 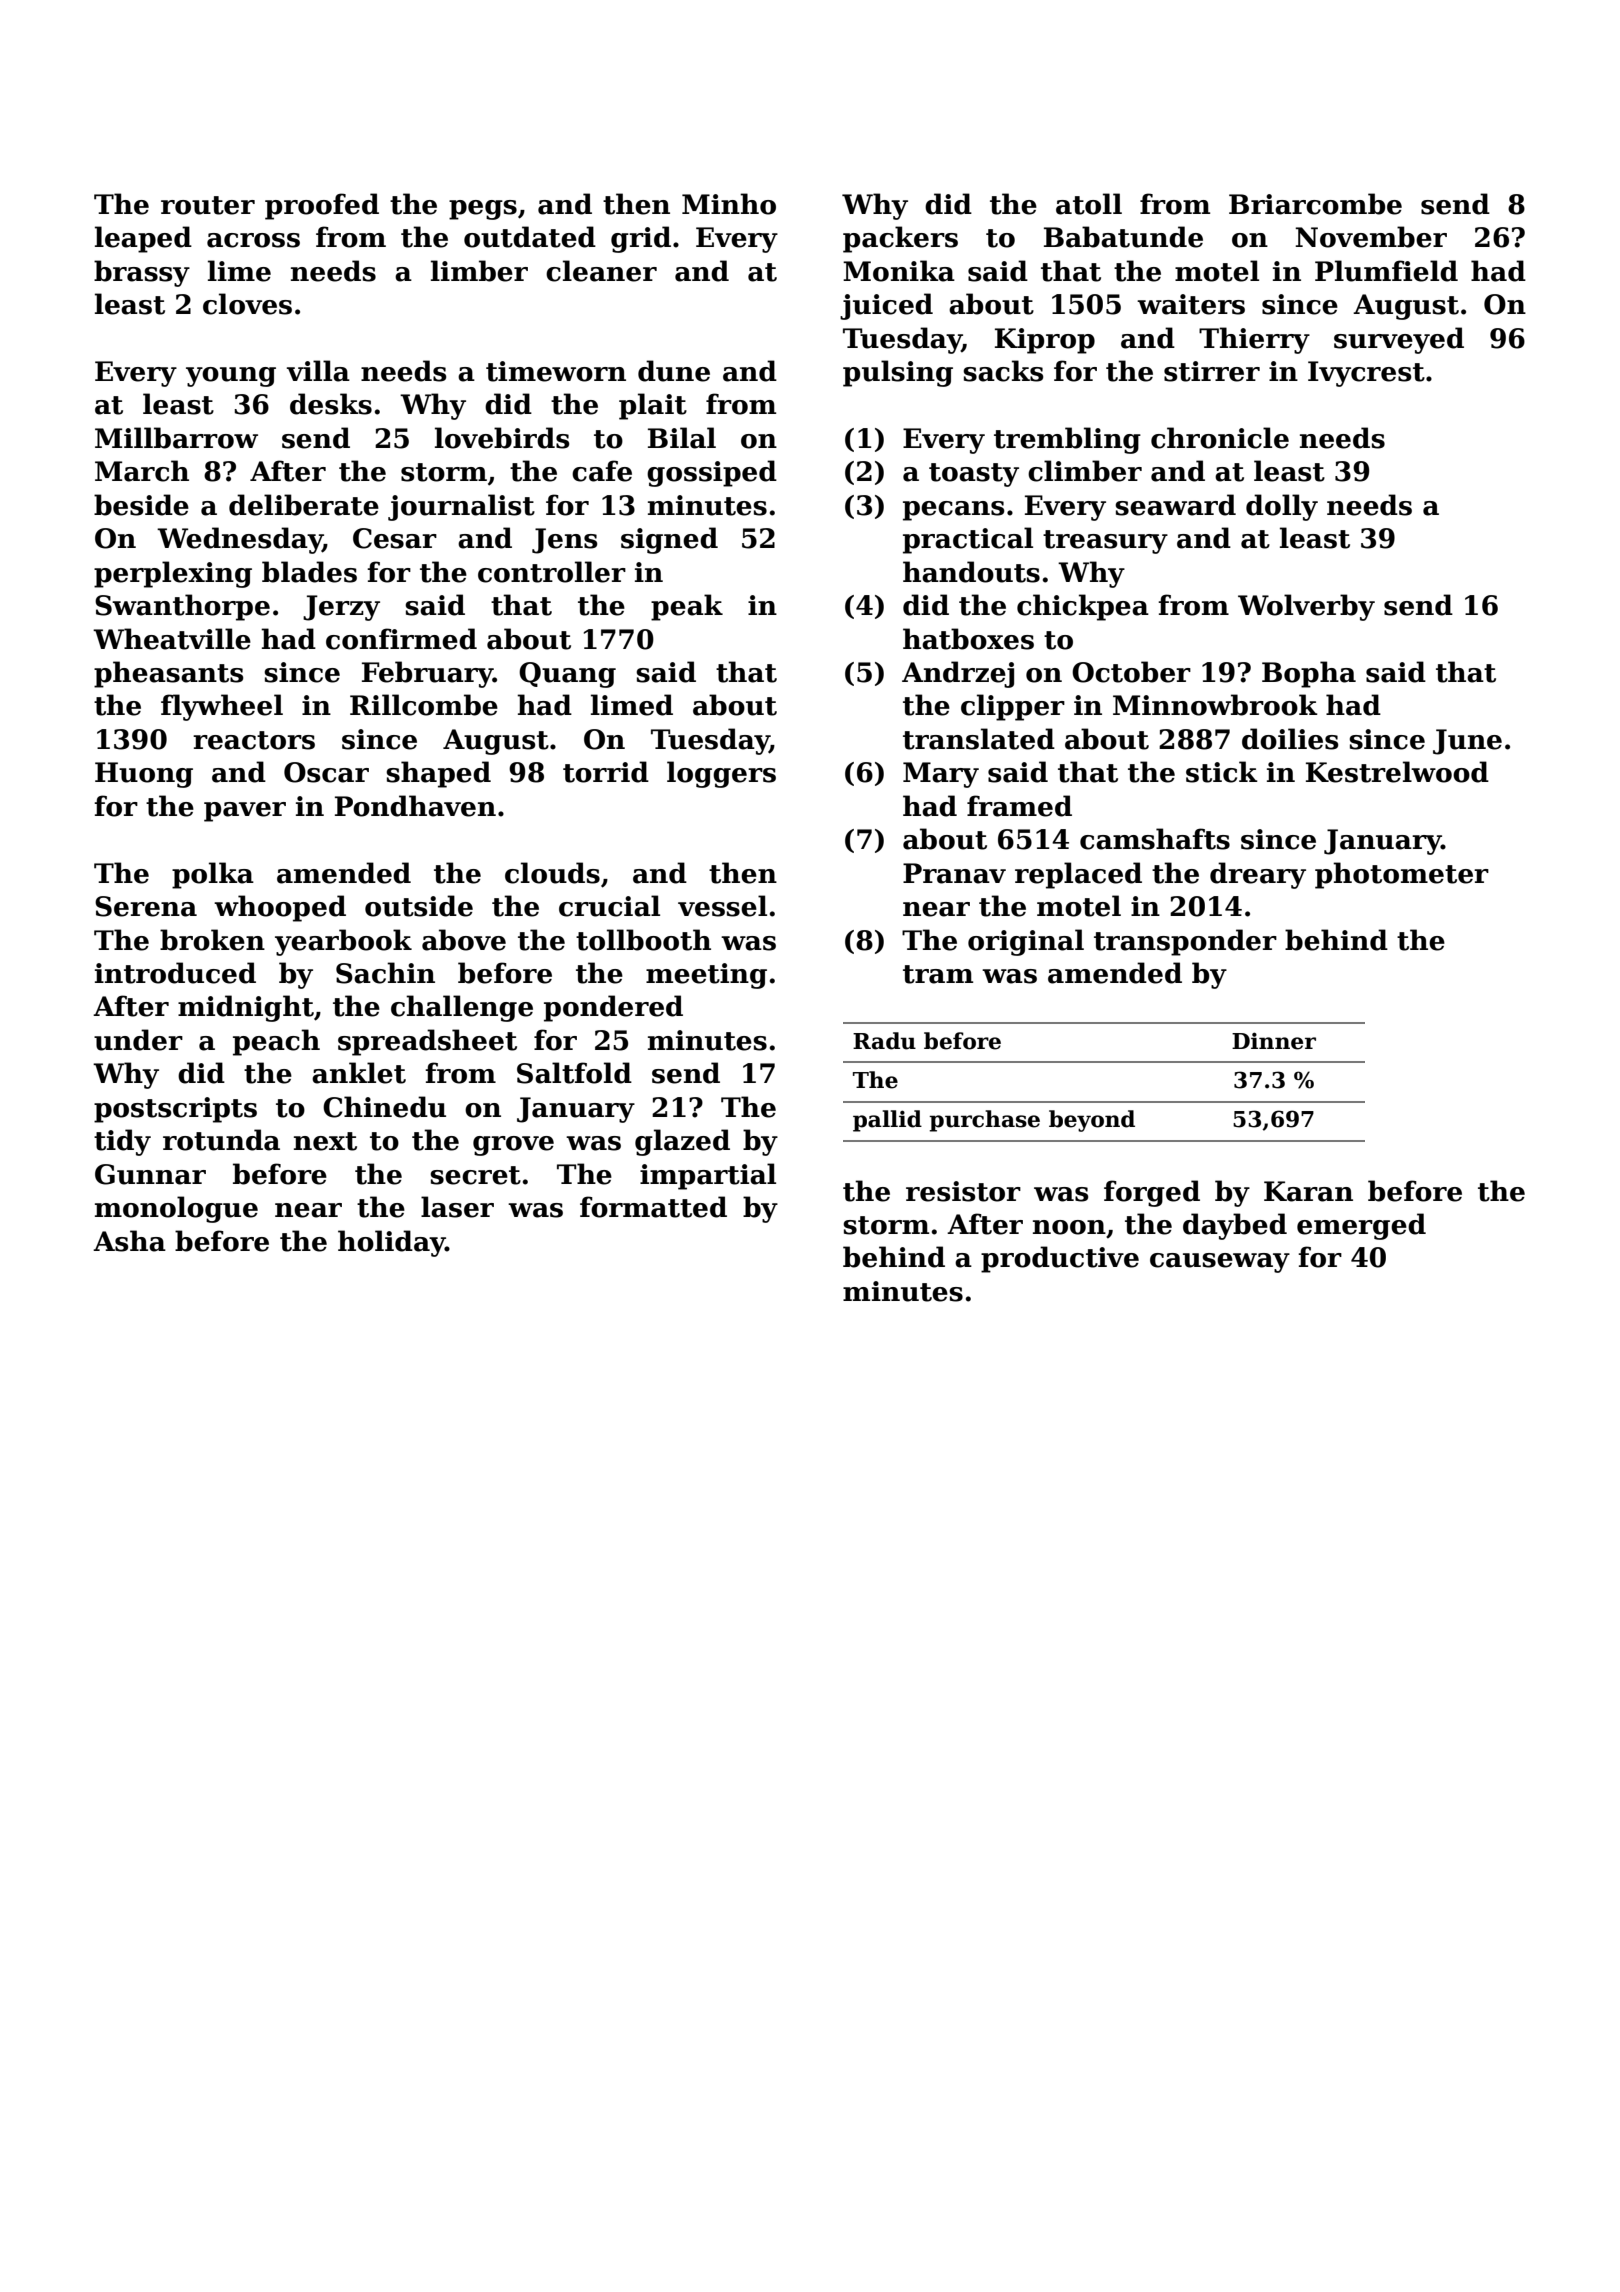 I want to click on doilies, so click(x=1290, y=739).
